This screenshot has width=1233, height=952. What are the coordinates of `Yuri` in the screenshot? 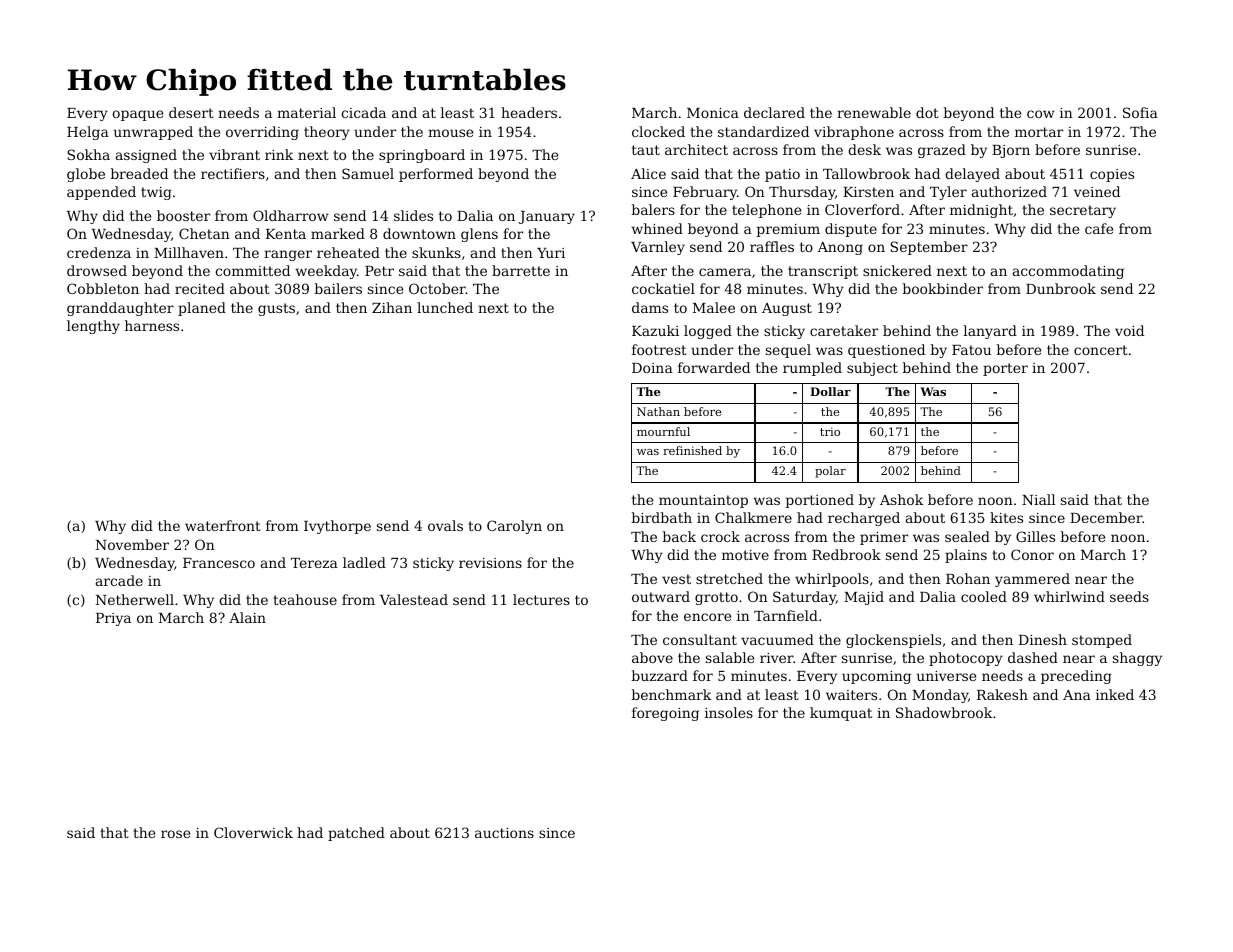 It's located at (551, 253).
